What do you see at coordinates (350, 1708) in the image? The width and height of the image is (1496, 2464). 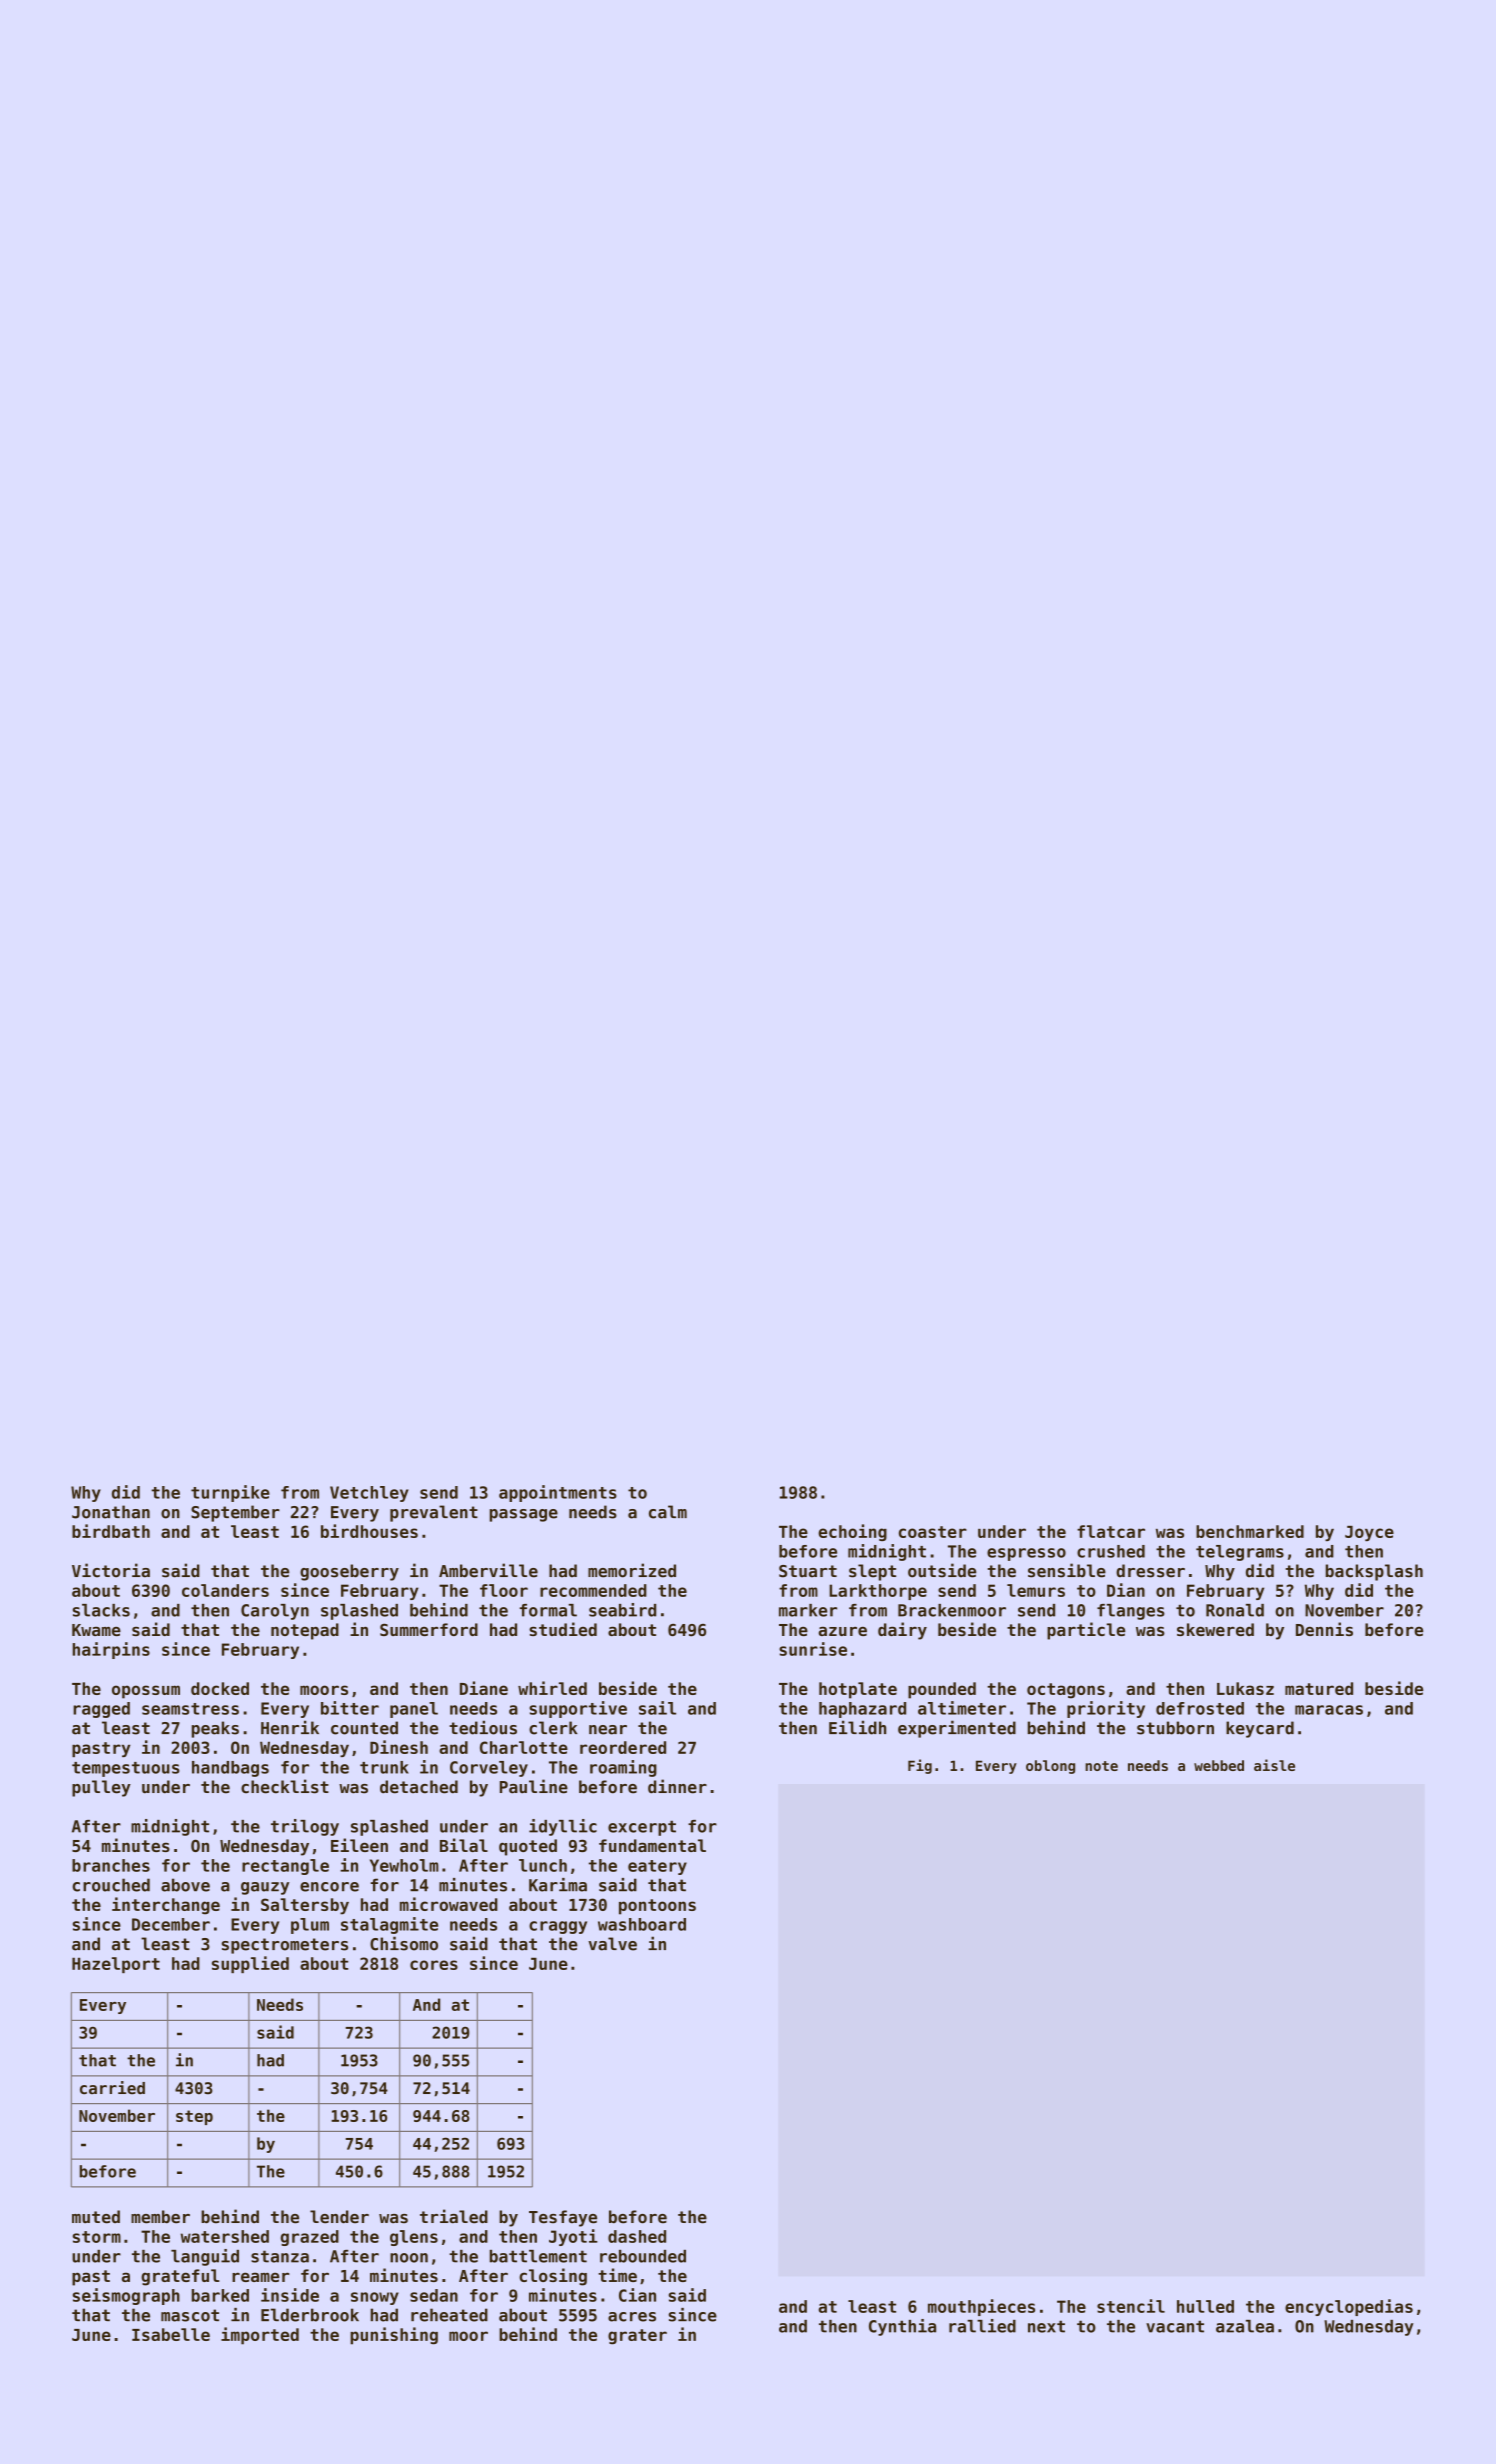 I see `bitter` at bounding box center [350, 1708].
